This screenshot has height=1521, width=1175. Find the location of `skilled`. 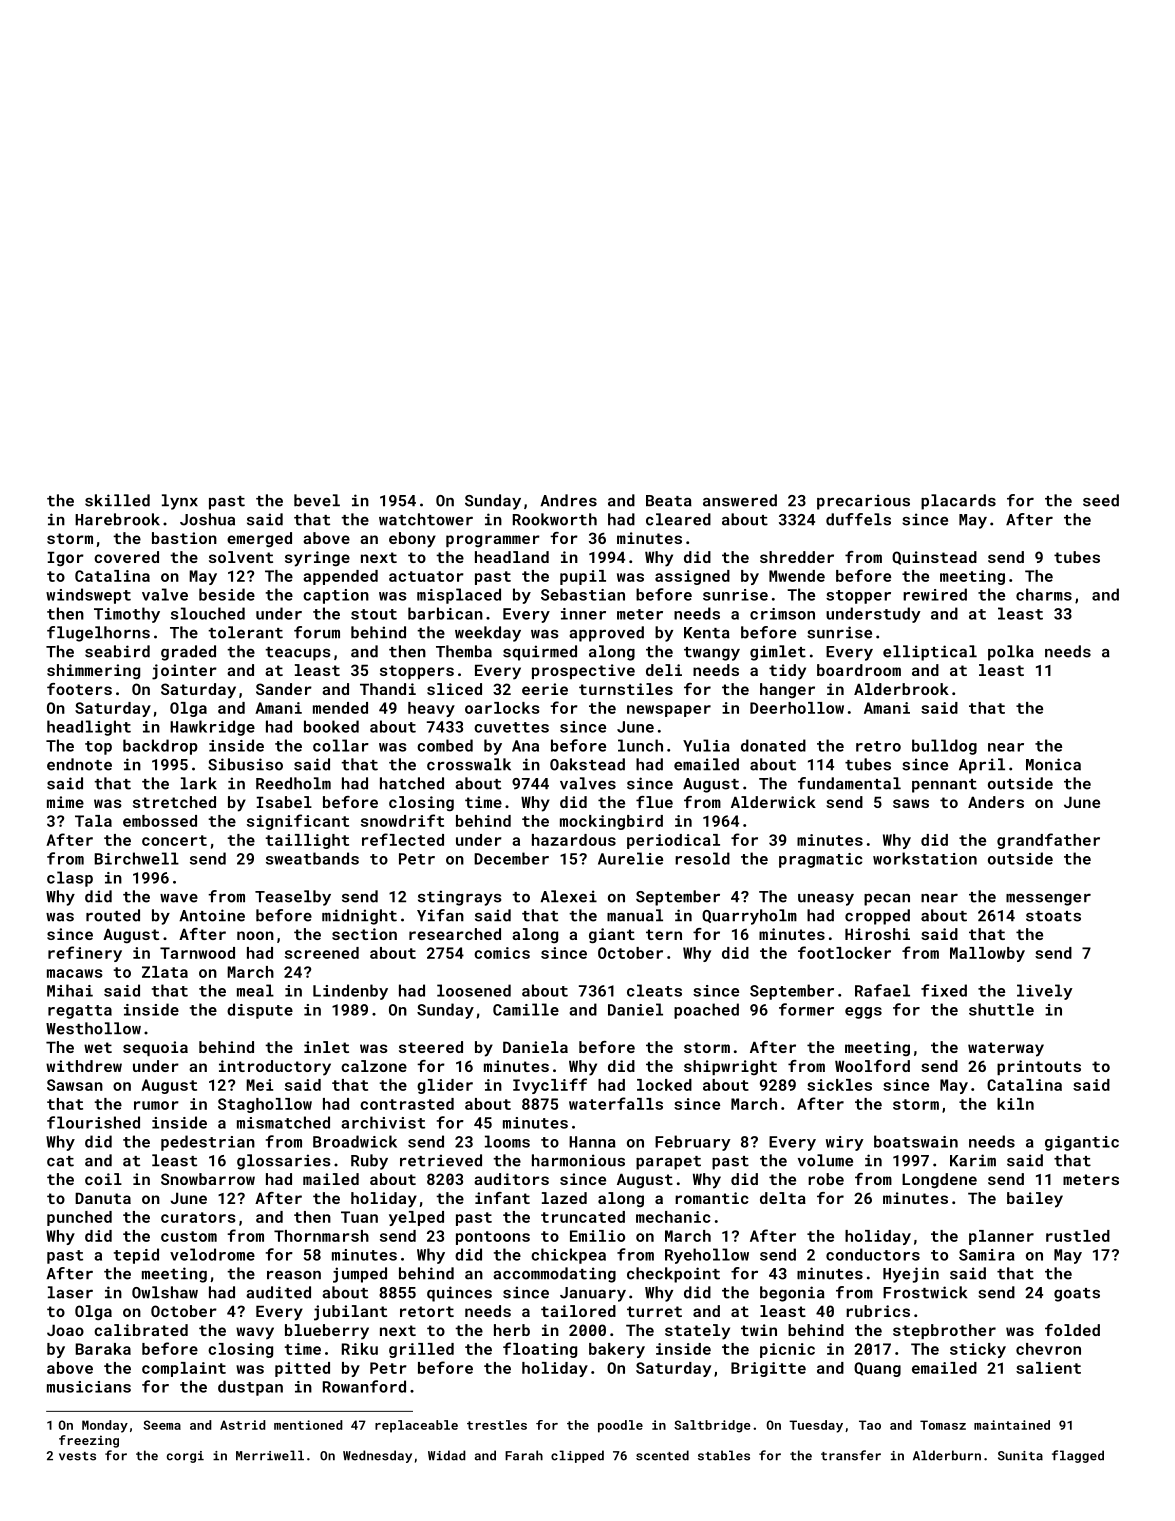

skilled is located at coordinates (117, 500).
